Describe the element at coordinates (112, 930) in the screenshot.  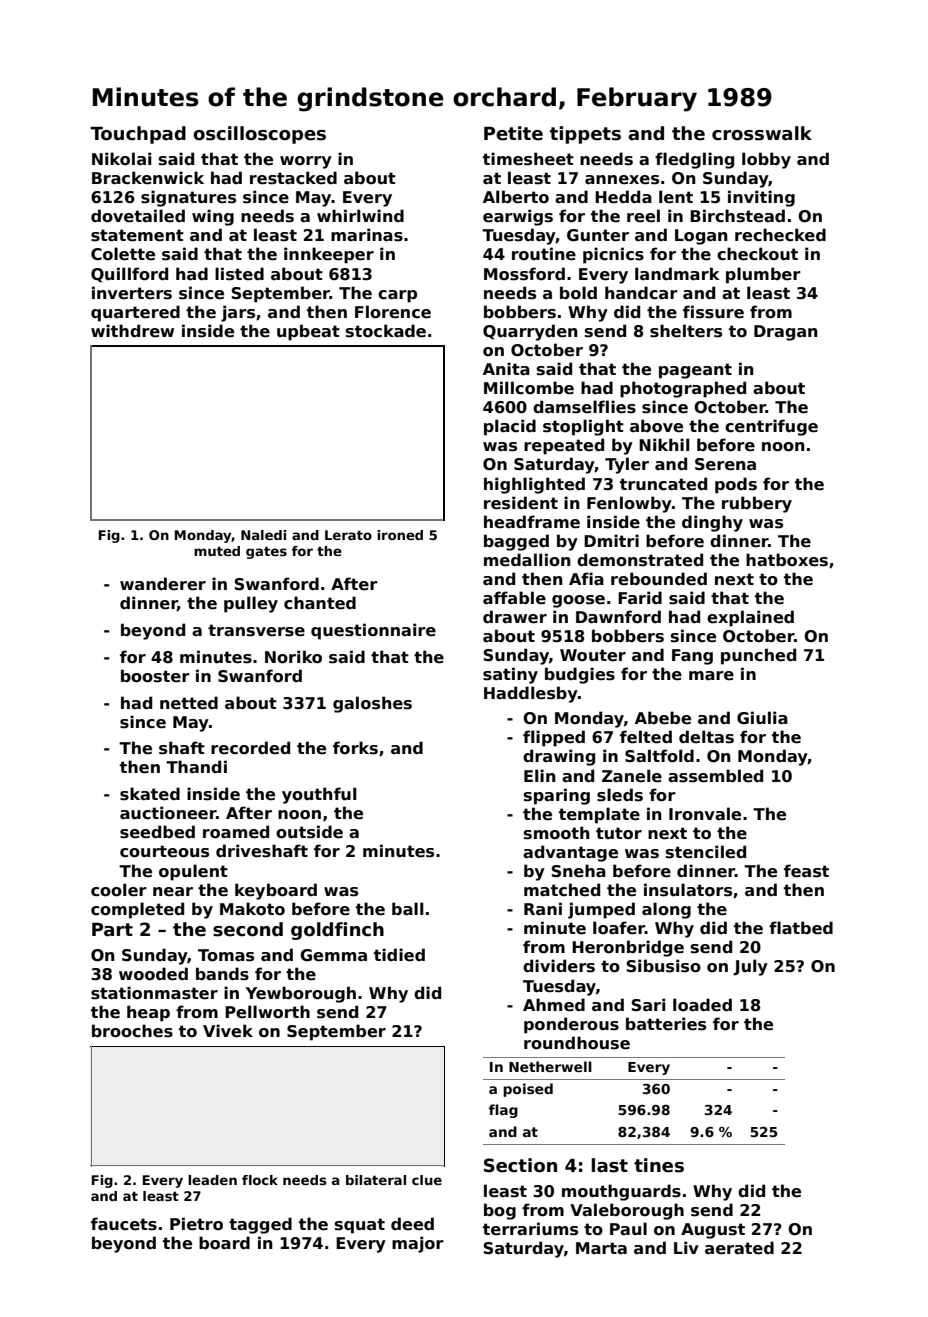
I see `Part` at that location.
